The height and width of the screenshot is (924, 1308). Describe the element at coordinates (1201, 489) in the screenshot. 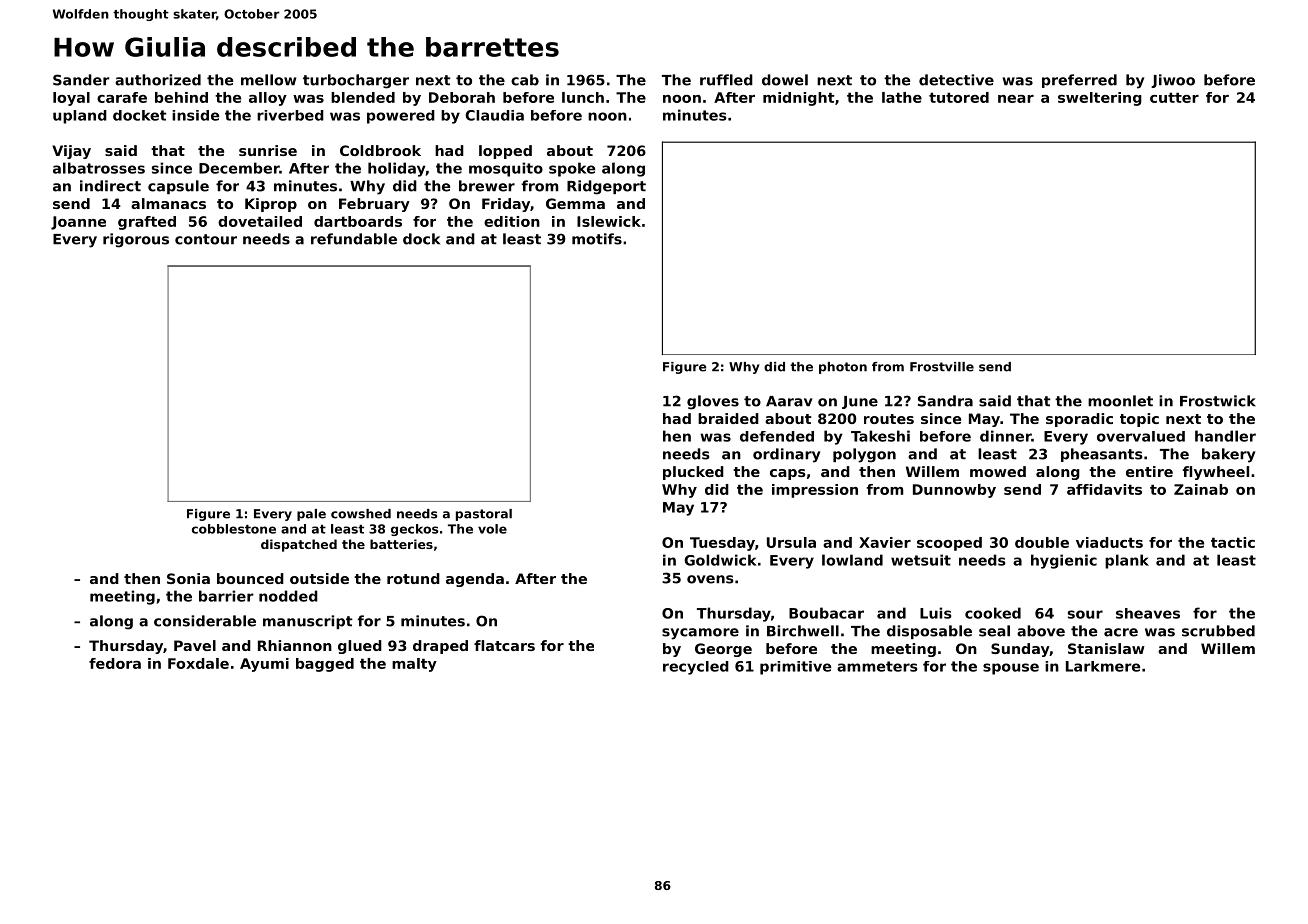

I see `Zainab` at that location.
